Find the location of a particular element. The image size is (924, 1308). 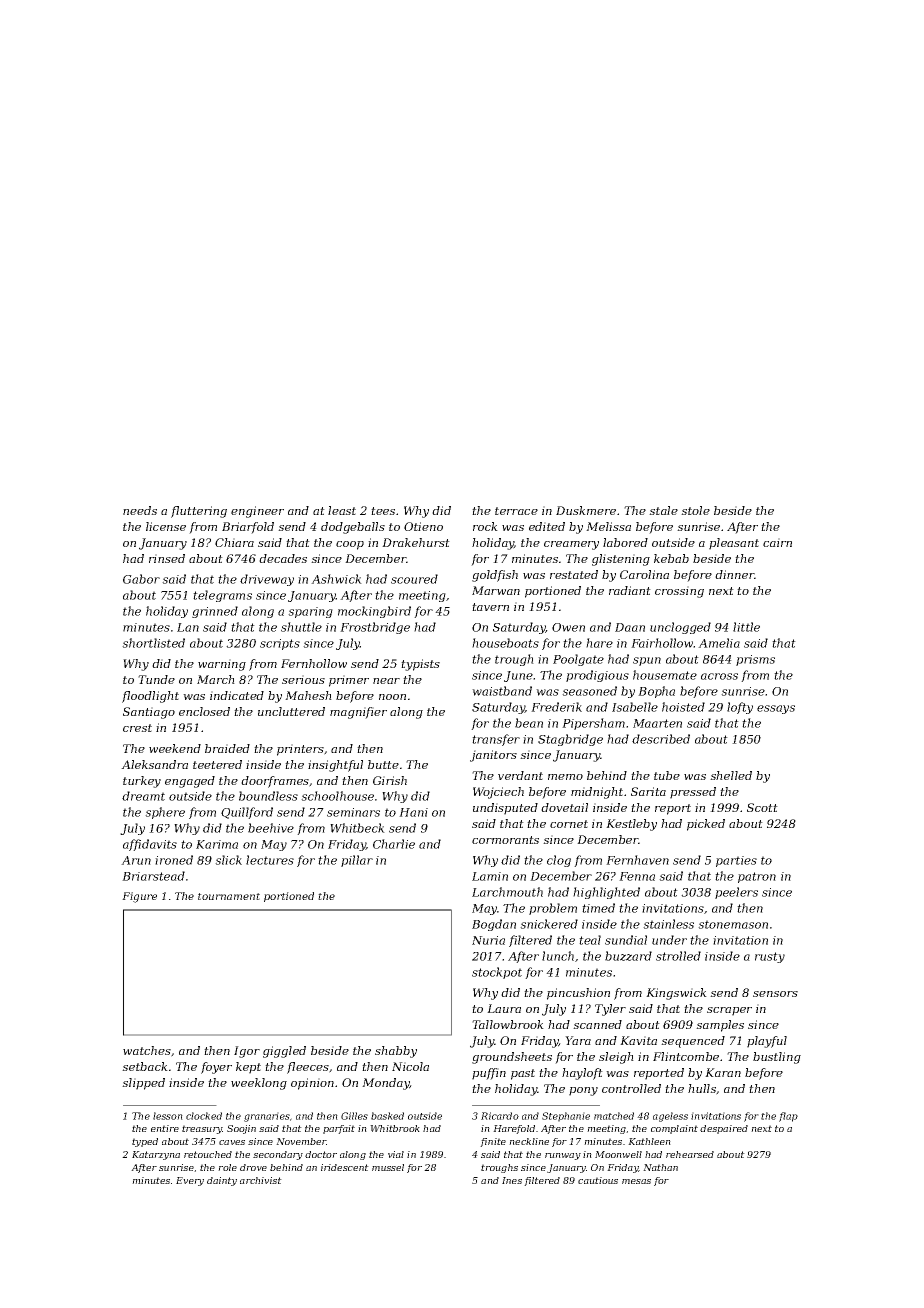

stole is located at coordinates (695, 510).
